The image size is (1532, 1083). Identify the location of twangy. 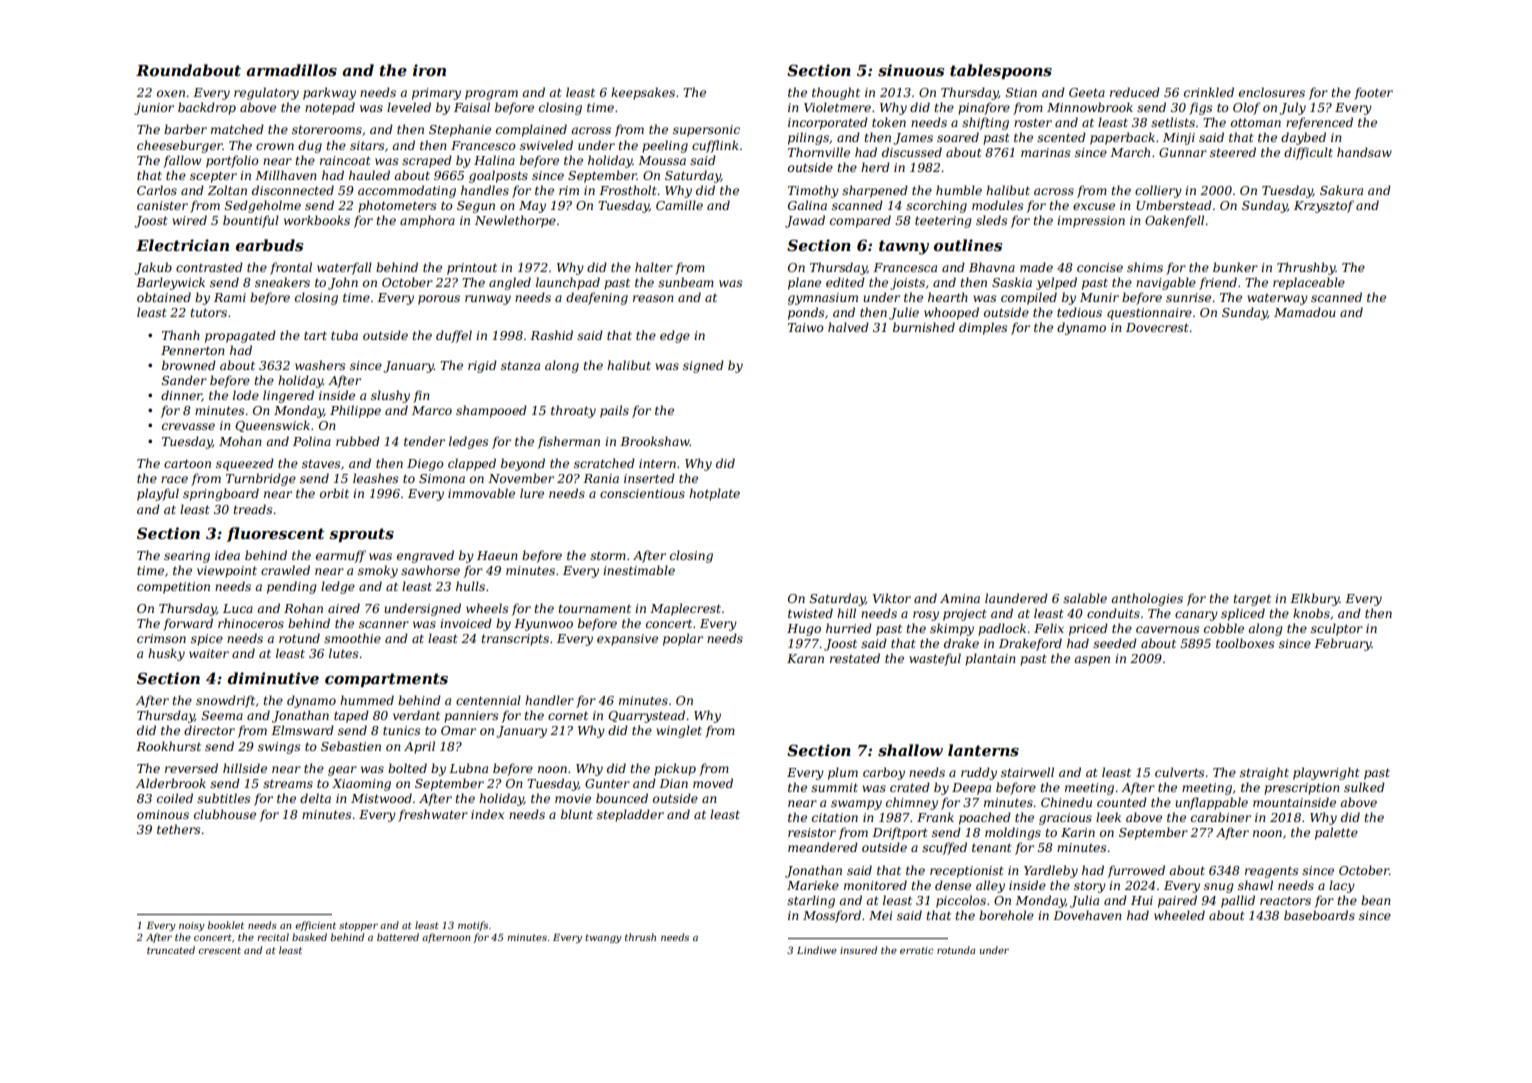
(603, 938).
